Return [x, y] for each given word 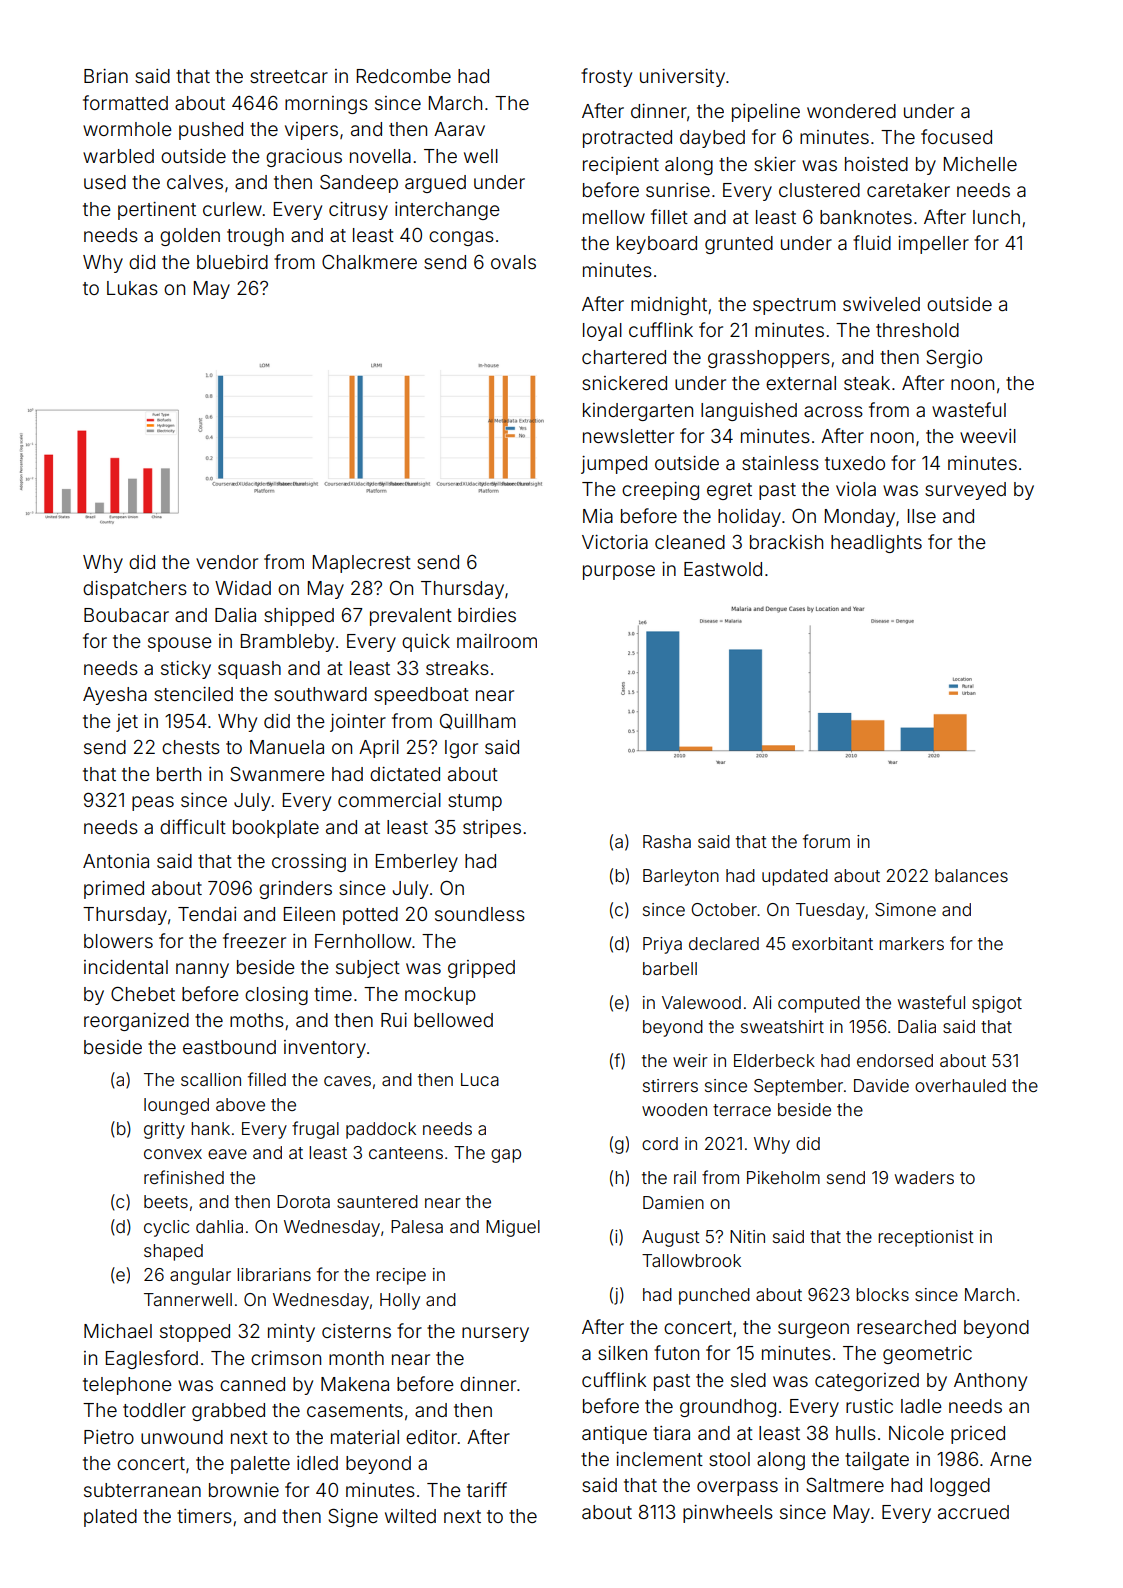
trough [255, 237]
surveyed [965, 491]
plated [110, 1518]
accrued [973, 1512]
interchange [447, 211]
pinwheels [728, 1514]
